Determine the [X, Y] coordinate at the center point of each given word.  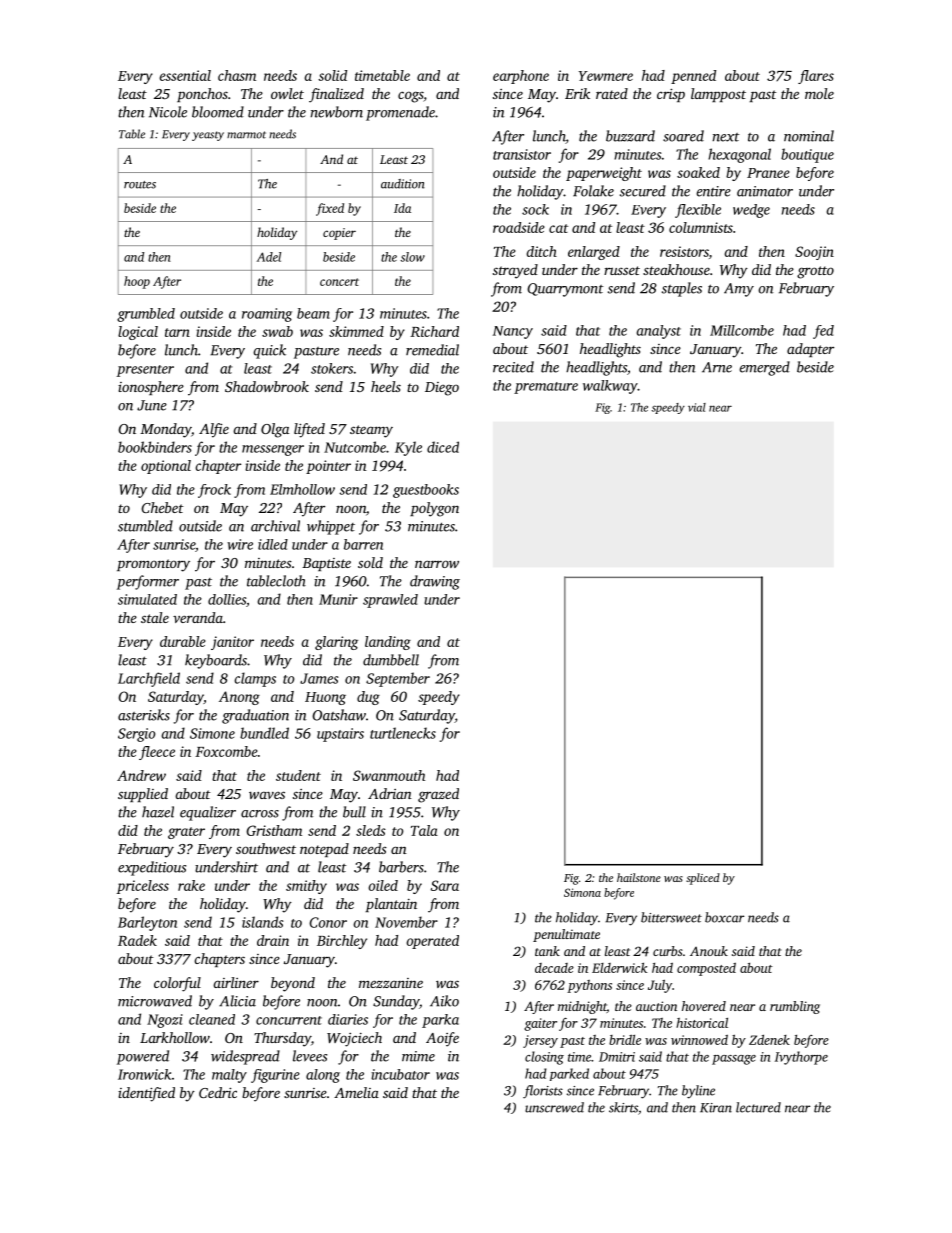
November [406, 922]
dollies [227, 599]
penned [693, 77]
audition [403, 184]
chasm [237, 75]
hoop [137, 282]
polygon [434, 509]
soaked [698, 172]
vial [697, 407]
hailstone [639, 877]
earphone [521, 77]
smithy [306, 887]
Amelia [356, 1092]
